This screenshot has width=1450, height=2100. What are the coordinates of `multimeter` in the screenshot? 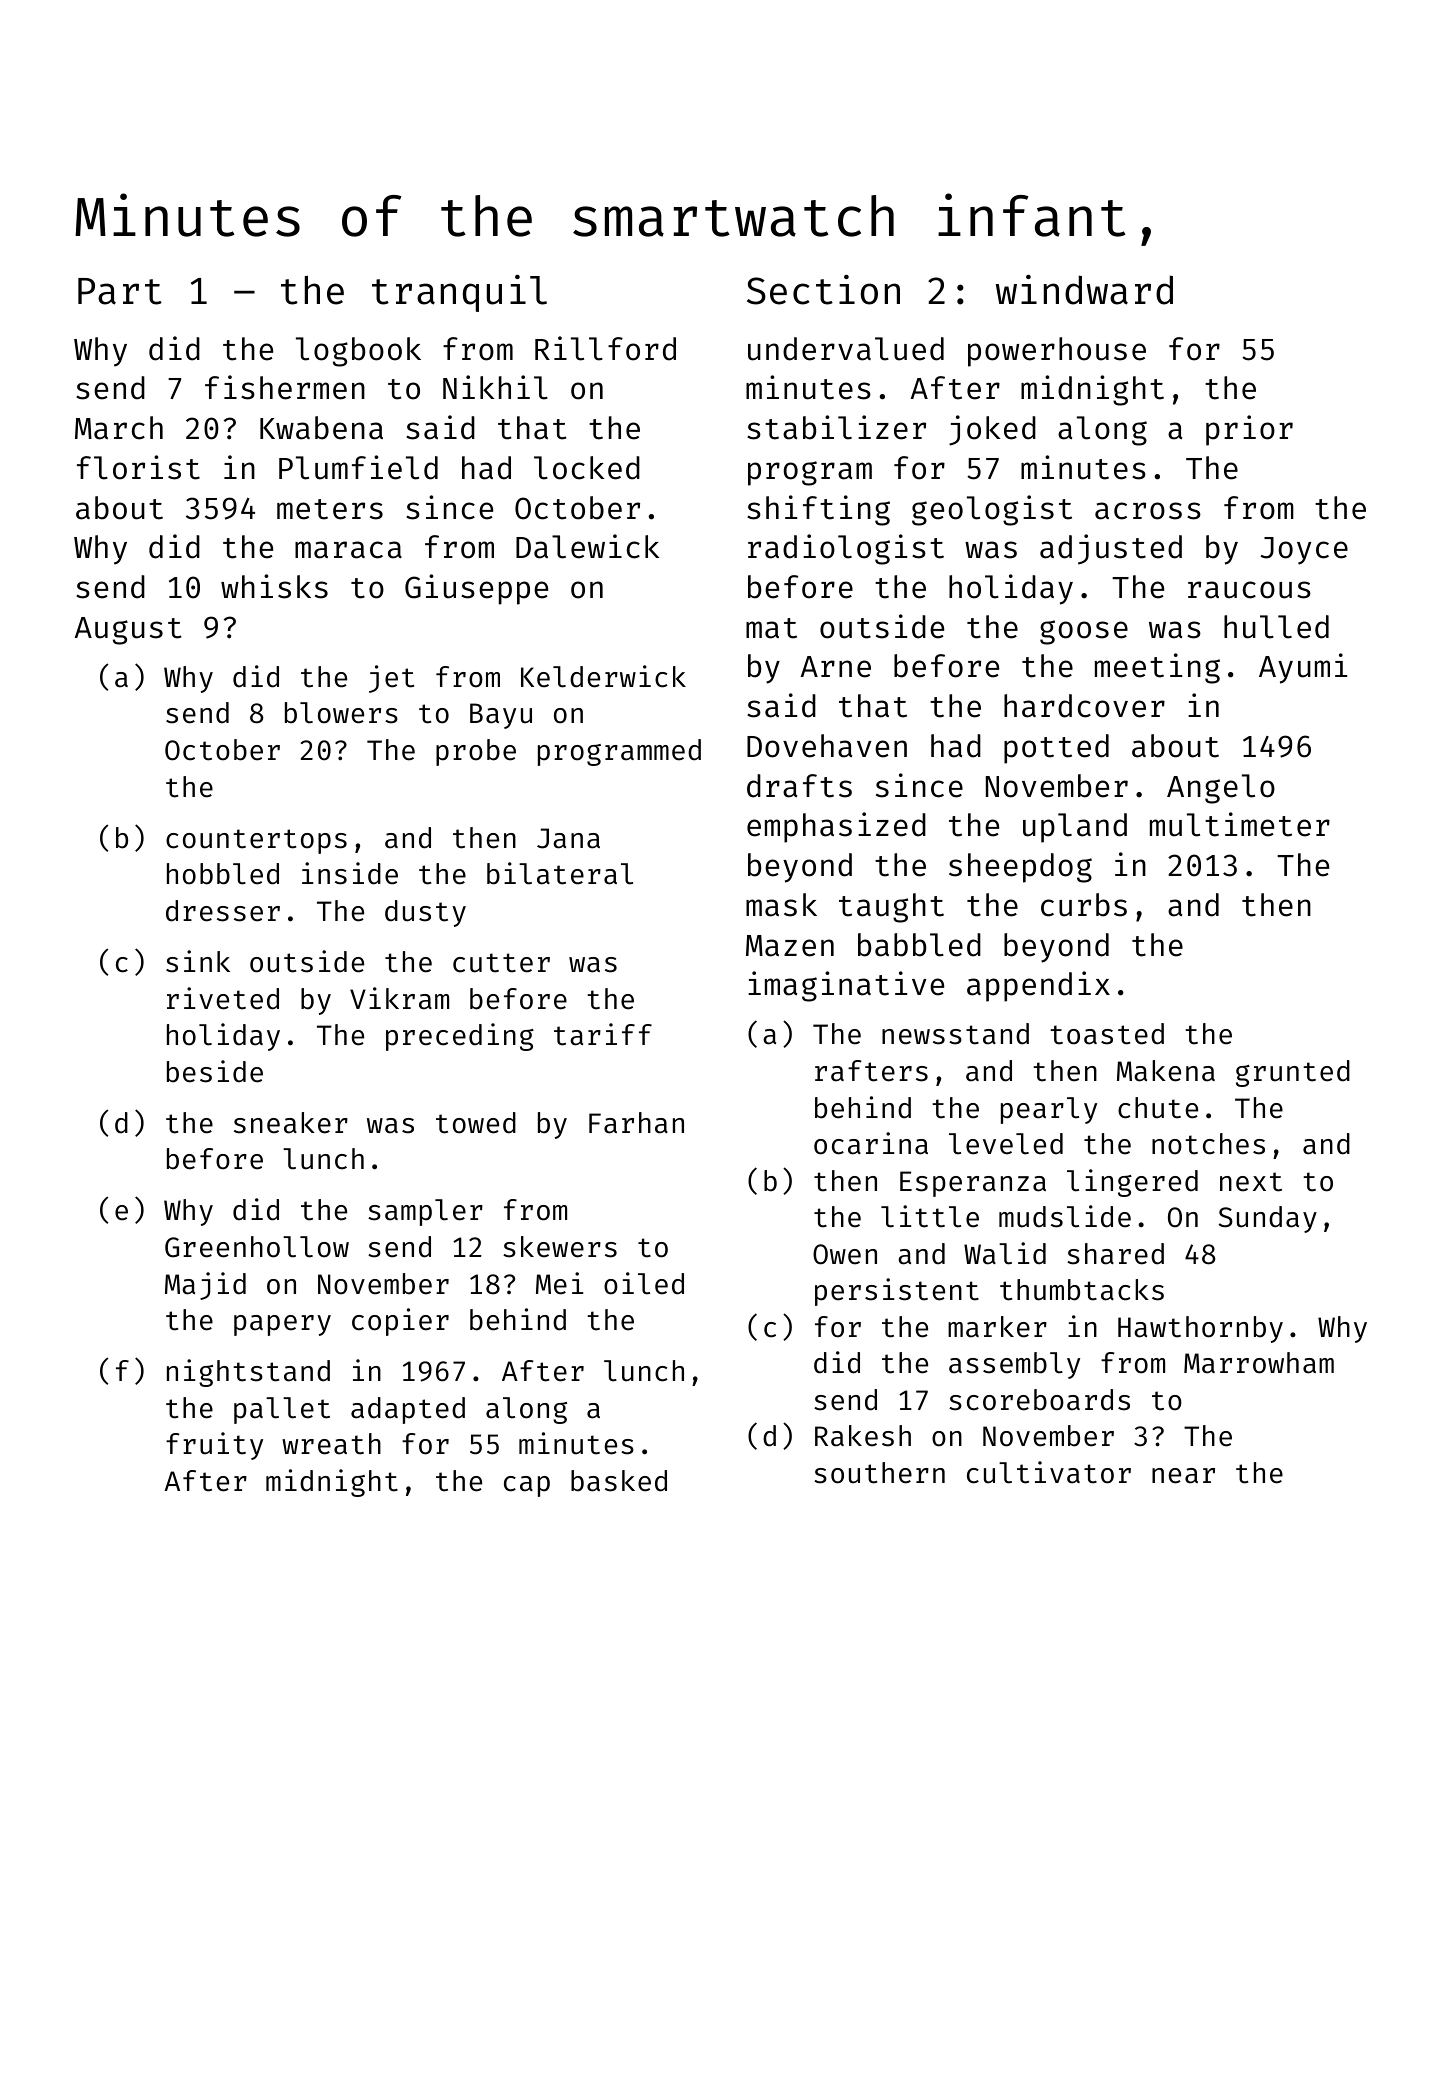 It's located at (1240, 824).
